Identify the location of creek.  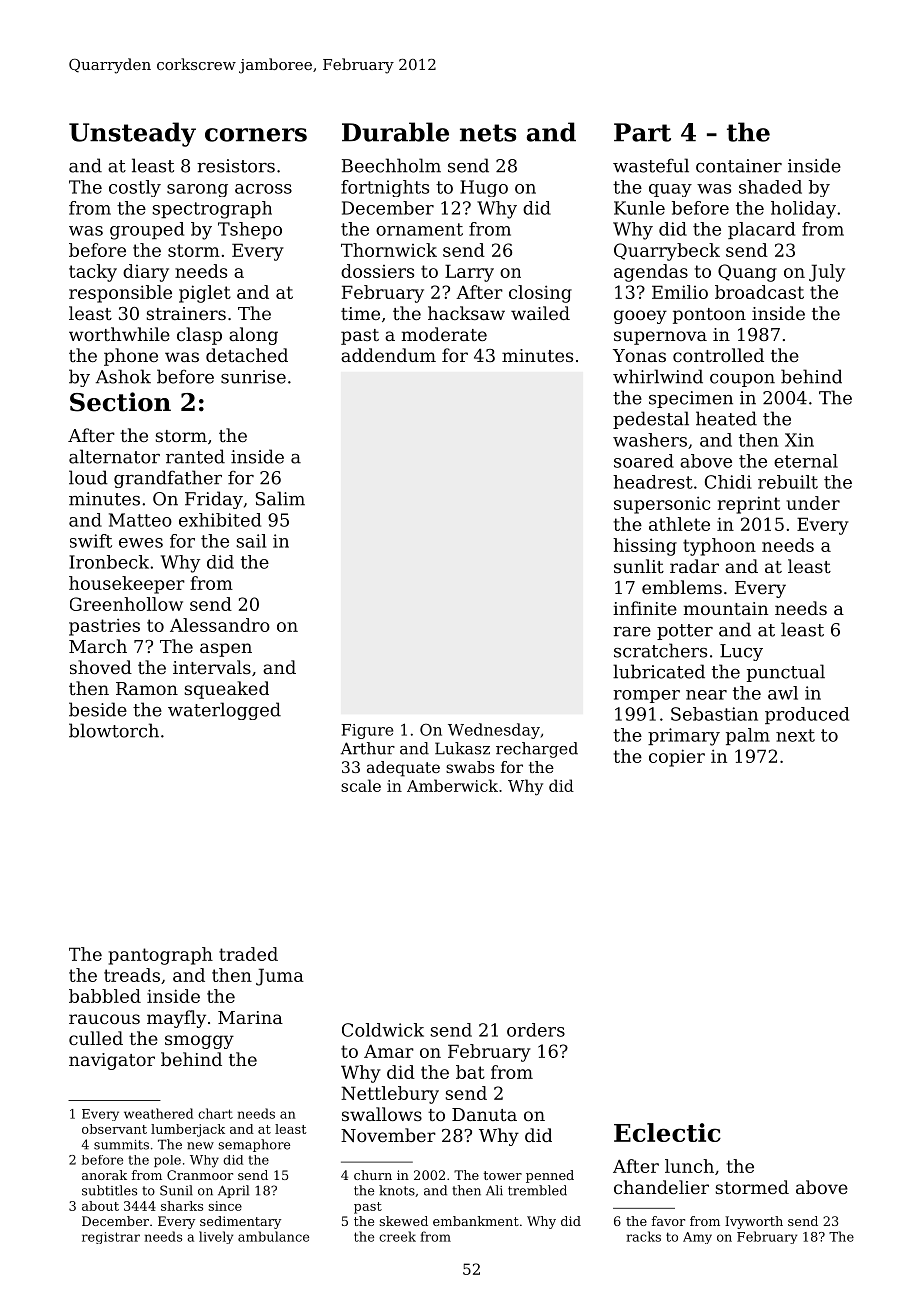
(397, 1236).
